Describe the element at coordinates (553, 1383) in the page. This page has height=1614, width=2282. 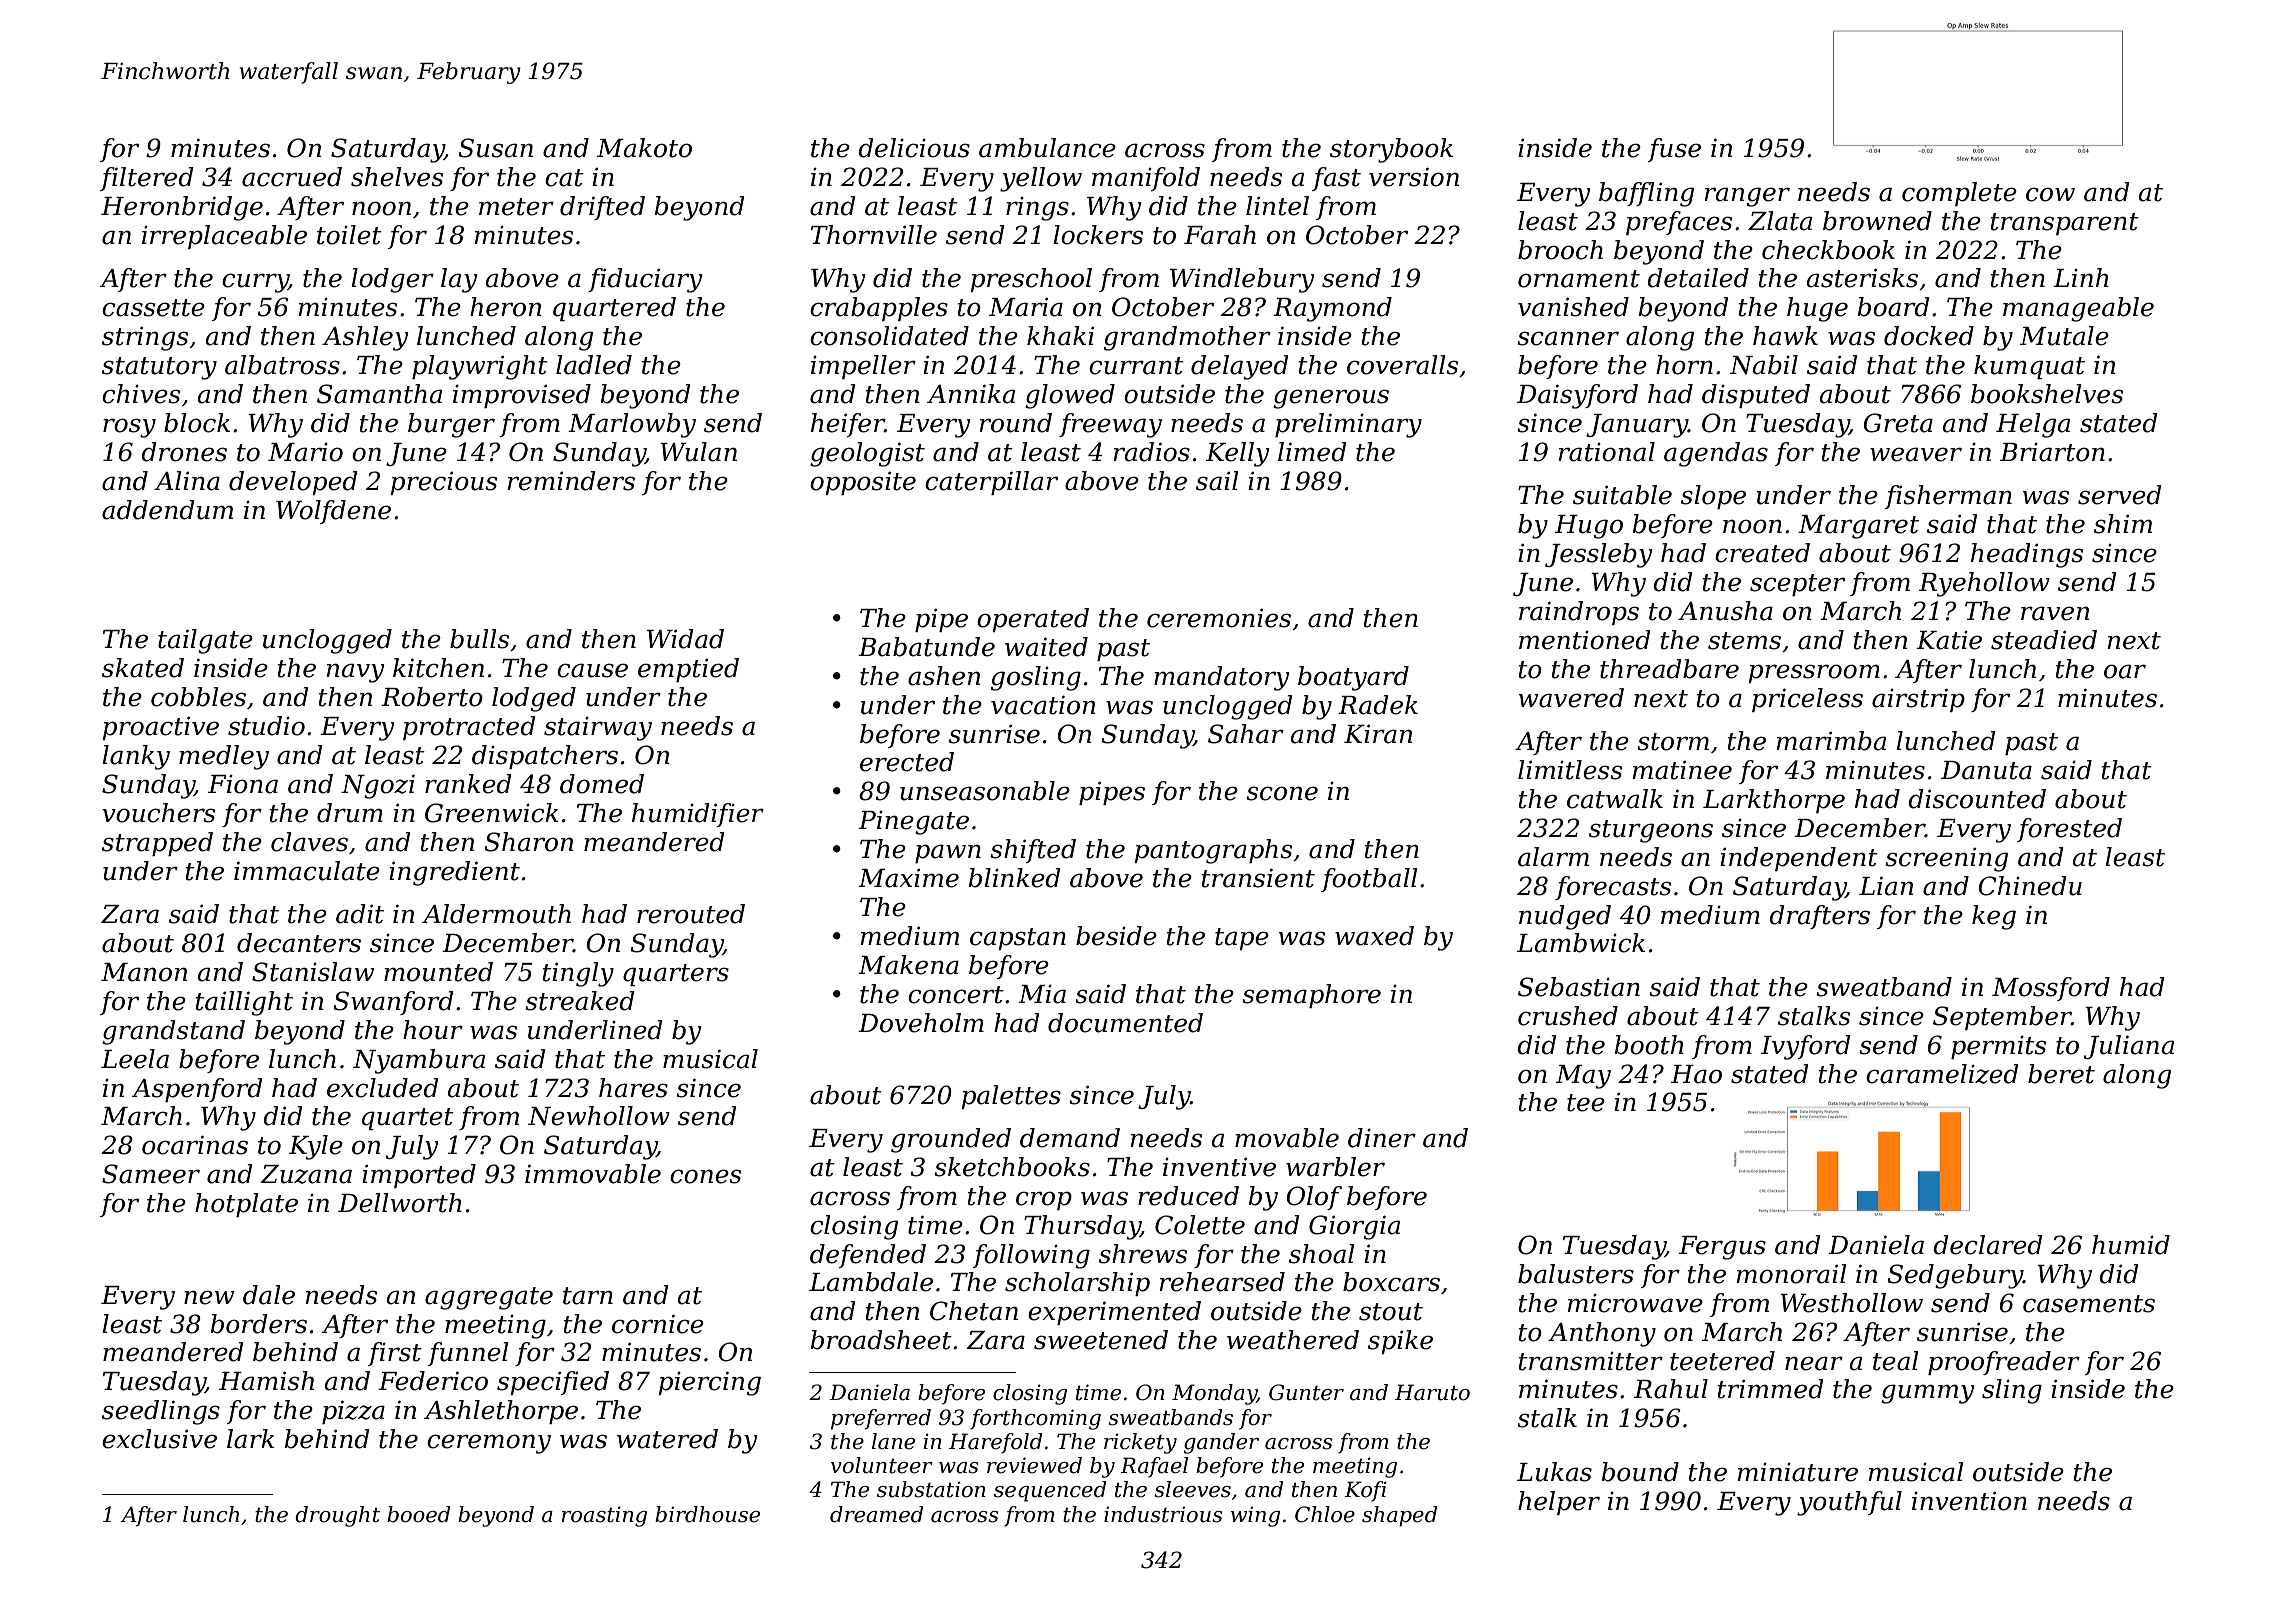
I see `specified` at that location.
